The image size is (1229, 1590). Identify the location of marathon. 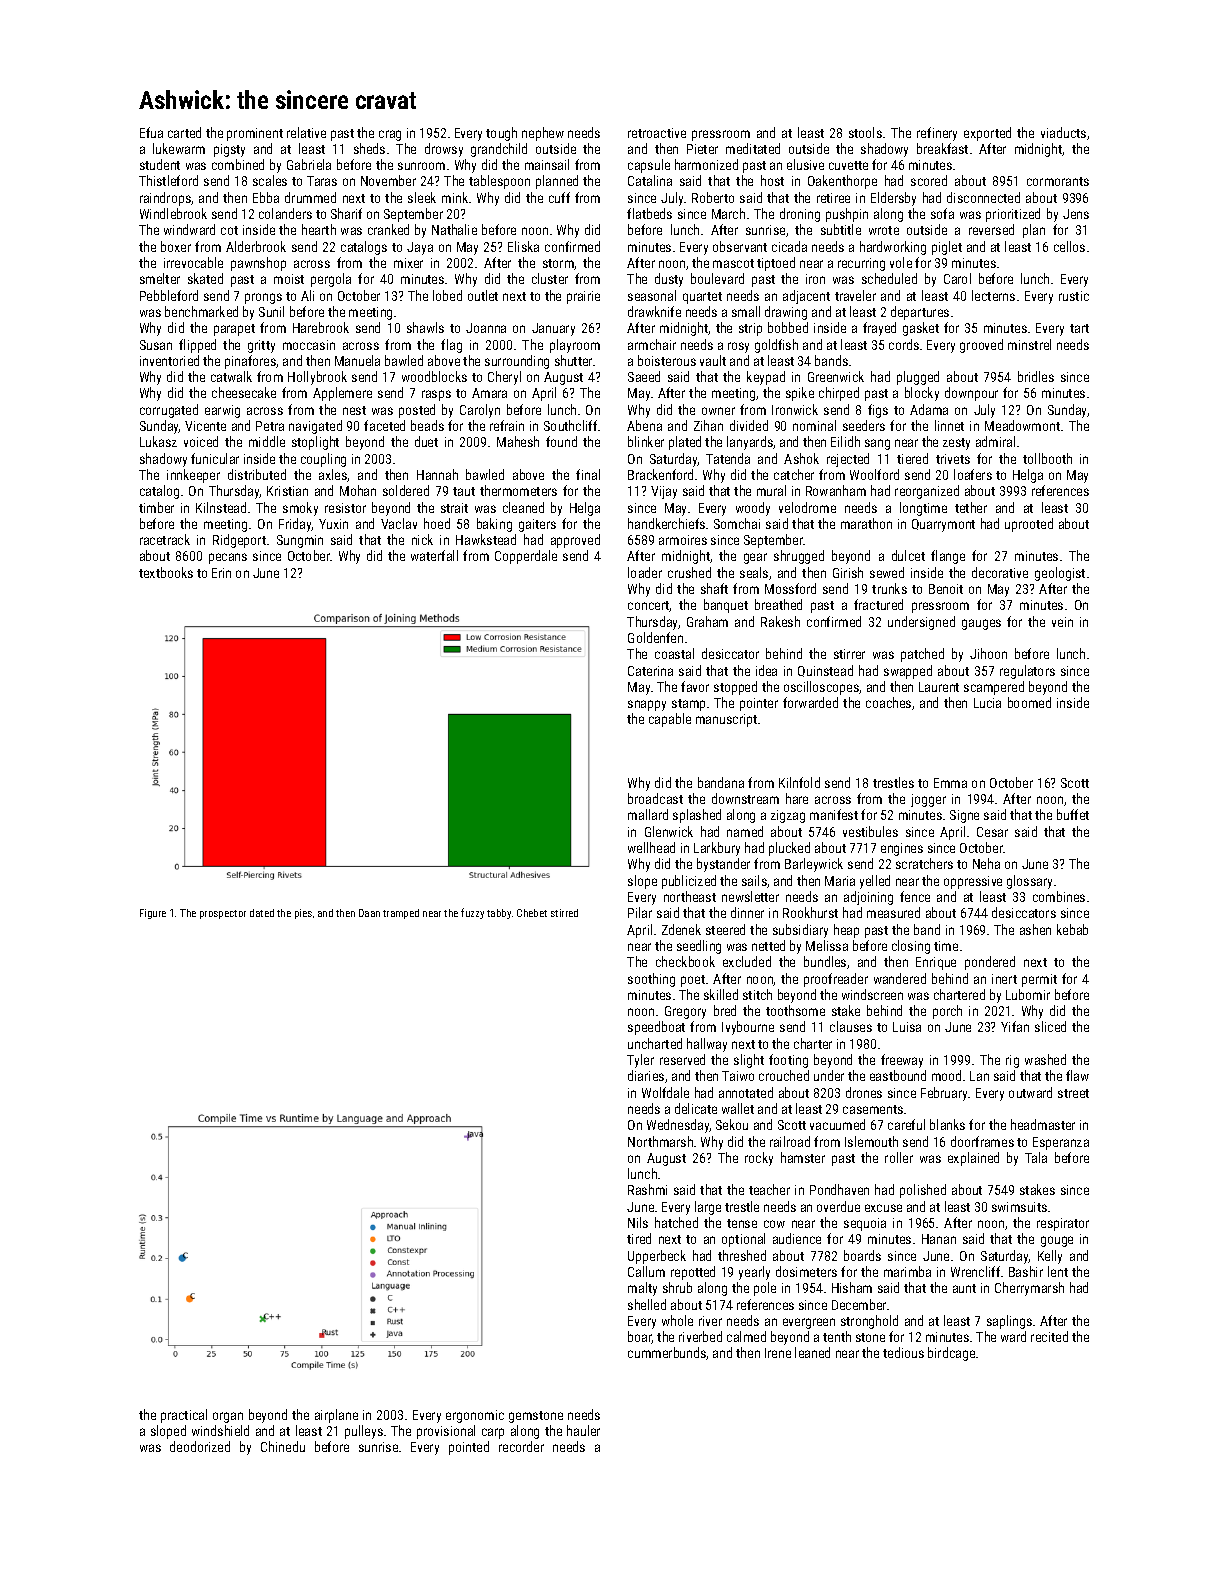
(866, 523).
